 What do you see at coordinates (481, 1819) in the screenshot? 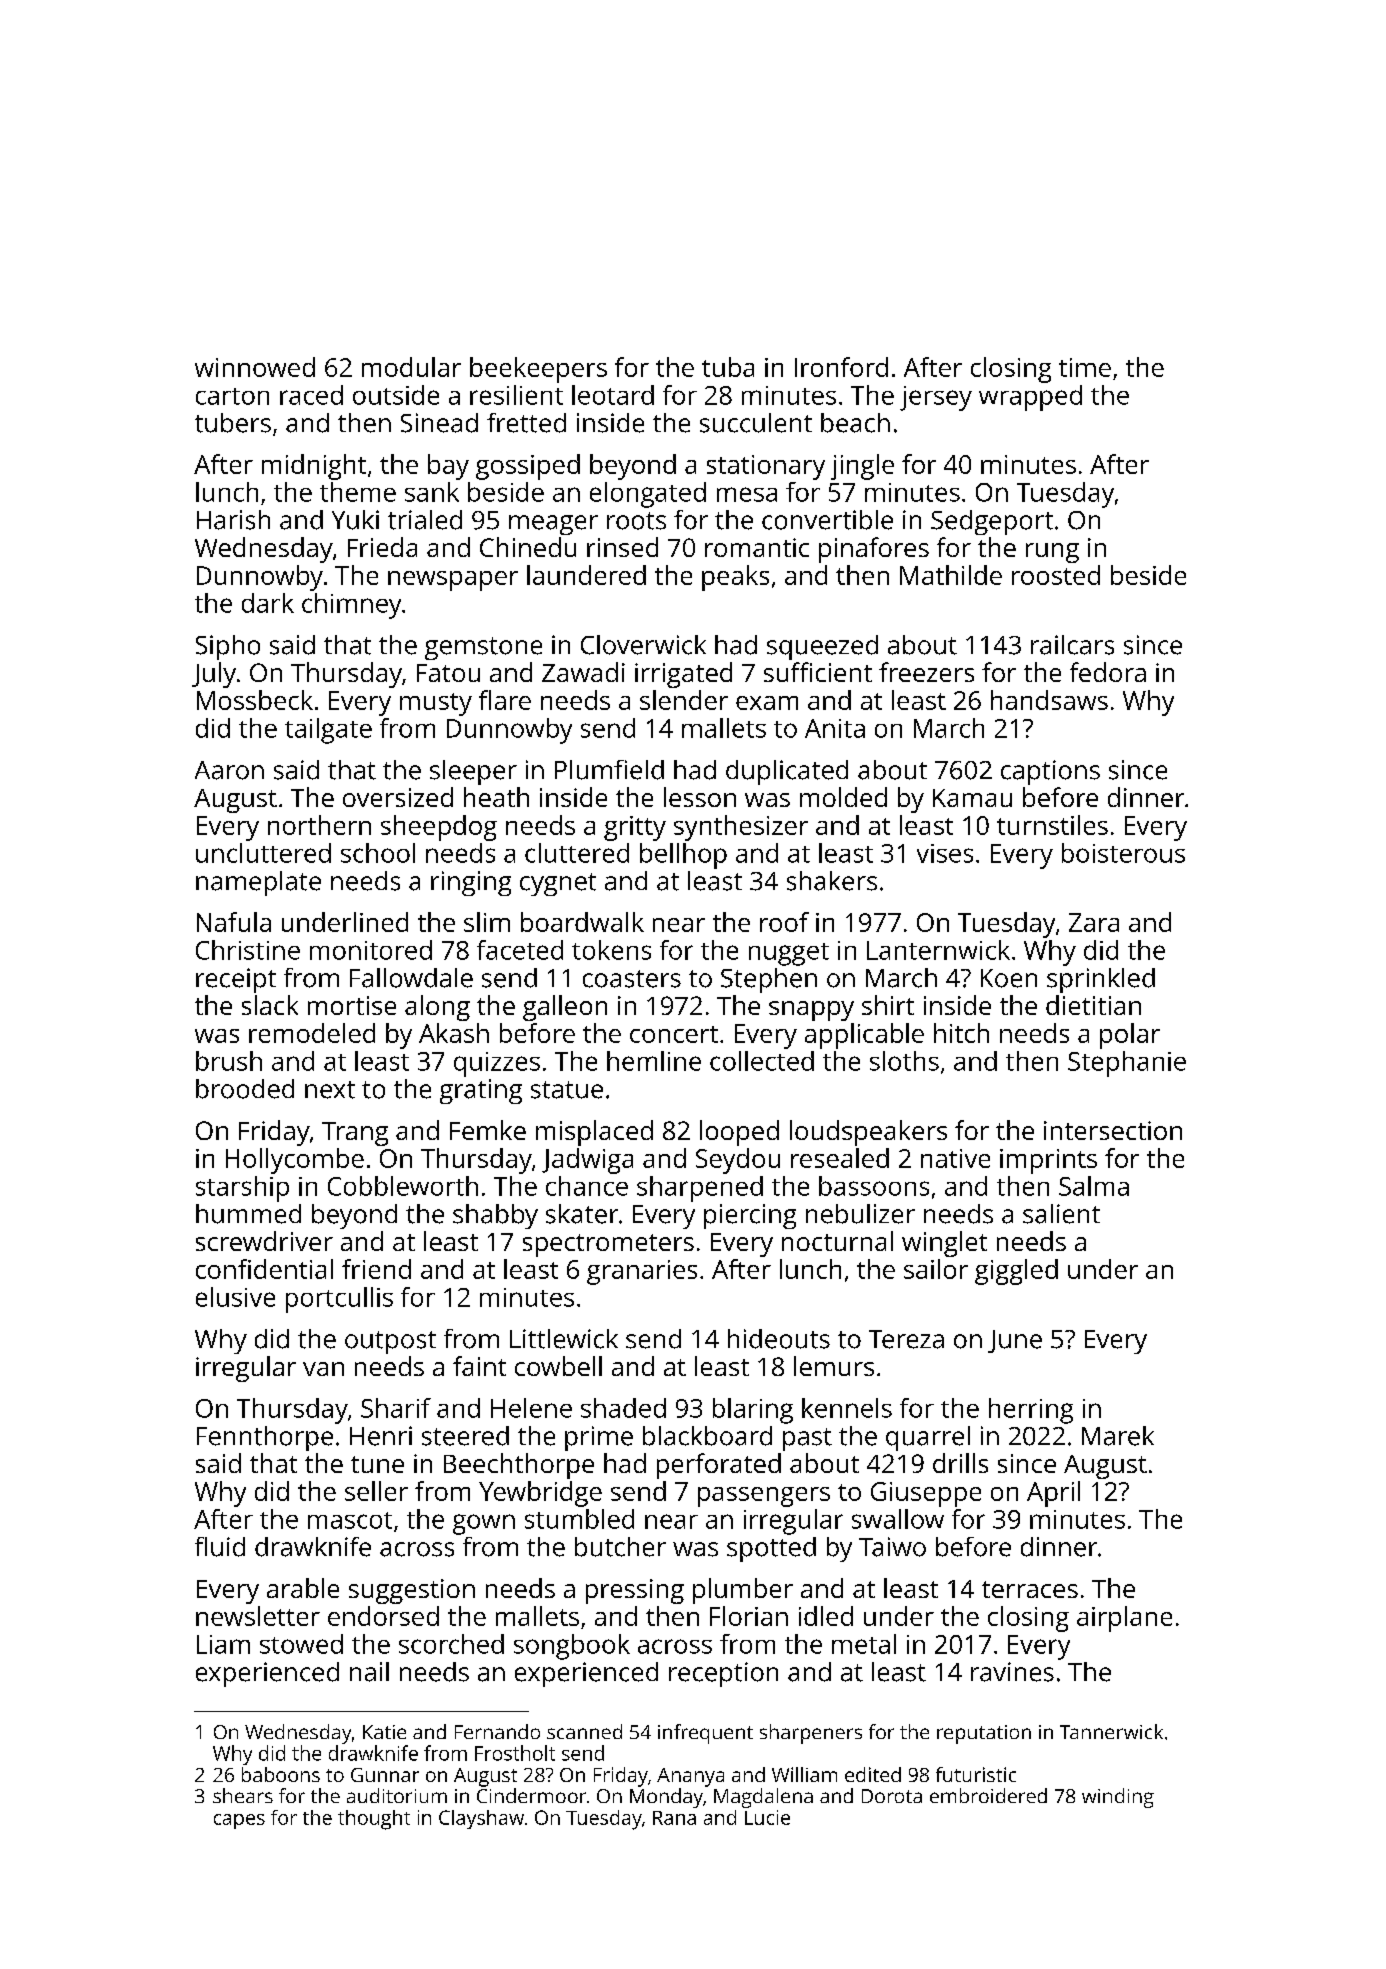
I see `Clayshaw` at bounding box center [481, 1819].
